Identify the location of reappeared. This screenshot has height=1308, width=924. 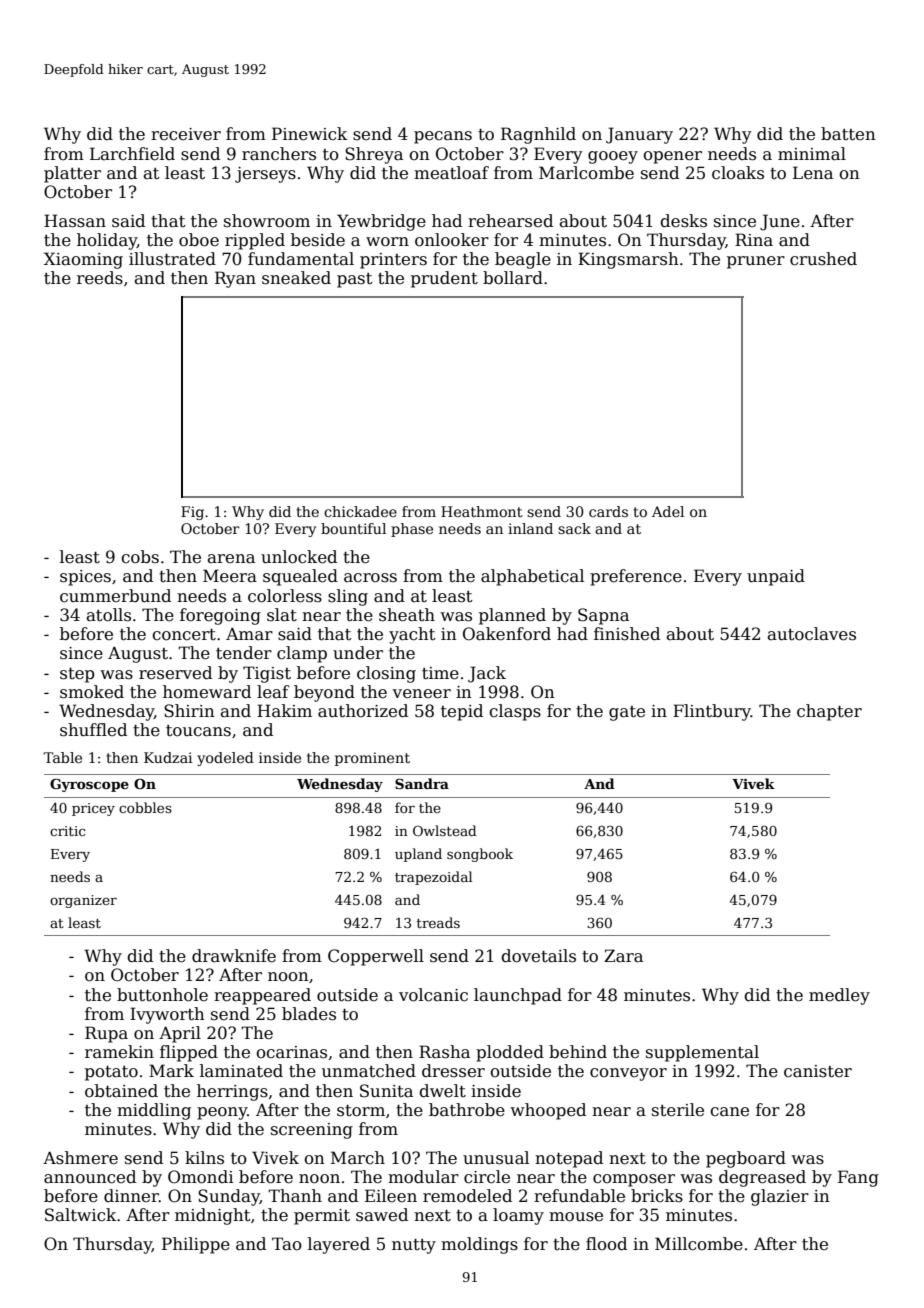
(262, 996).
